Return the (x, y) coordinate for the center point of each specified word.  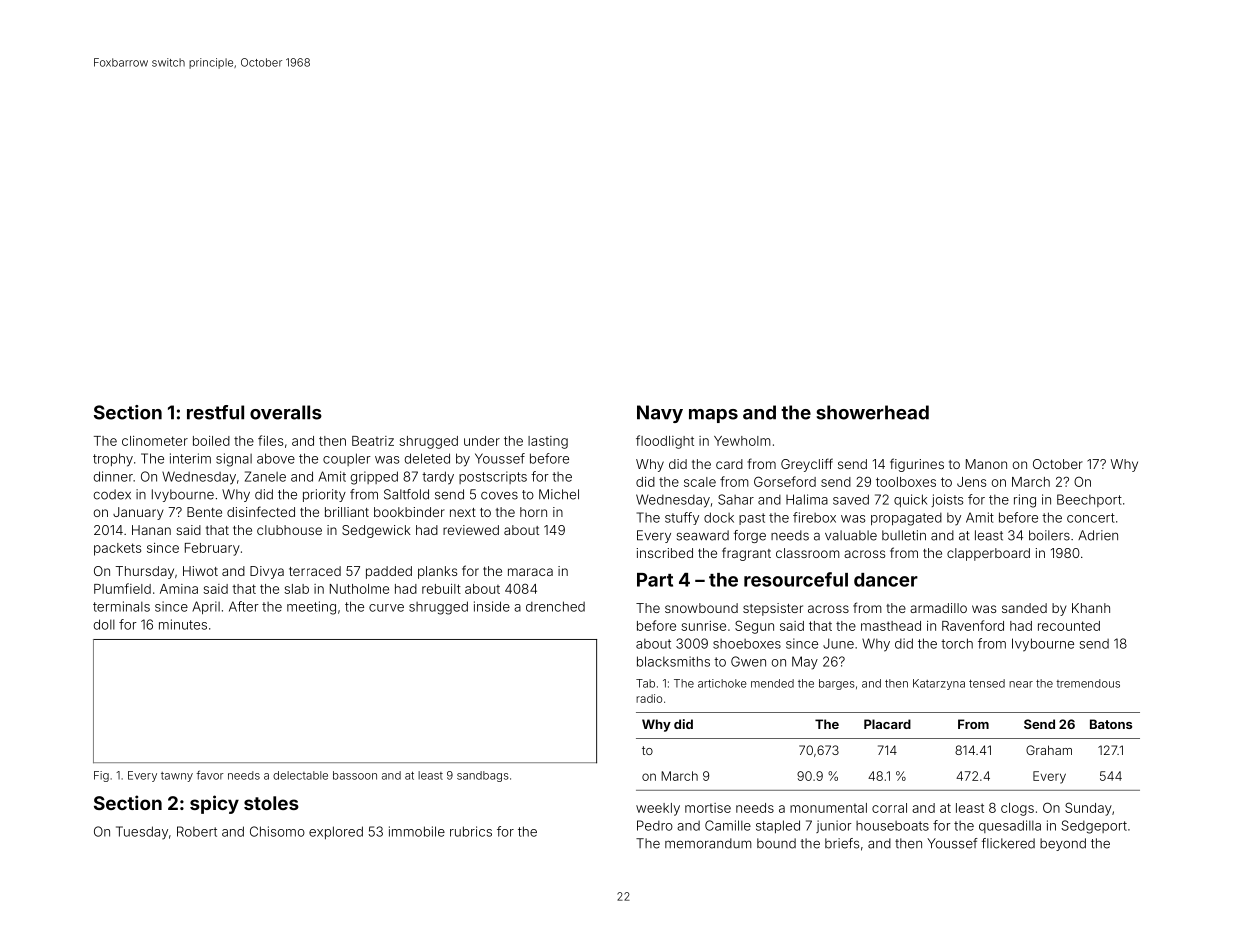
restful (215, 412)
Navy (660, 414)
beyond (1063, 844)
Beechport (1089, 500)
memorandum (708, 843)
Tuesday (142, 833)
